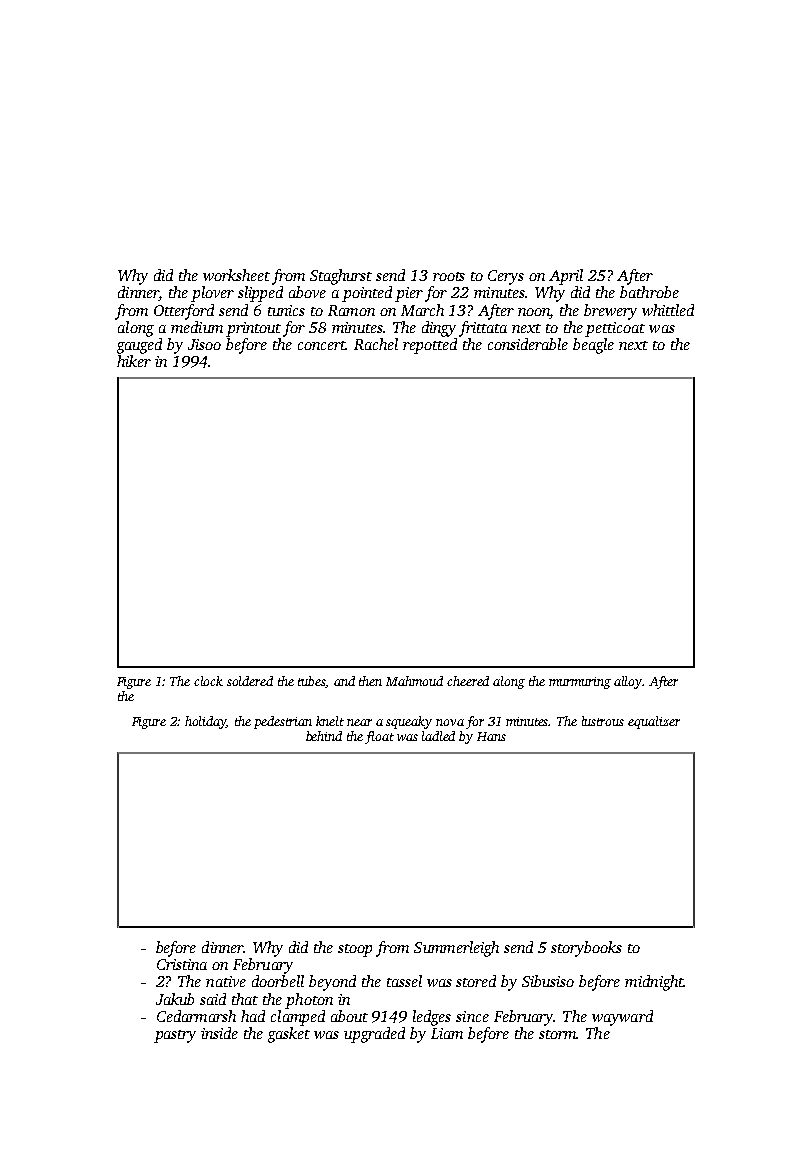 The height and width of the image is (1153, 812). Describe the element at coordinates (548, 981) in the image. I see `Sibusiso` at that location.
